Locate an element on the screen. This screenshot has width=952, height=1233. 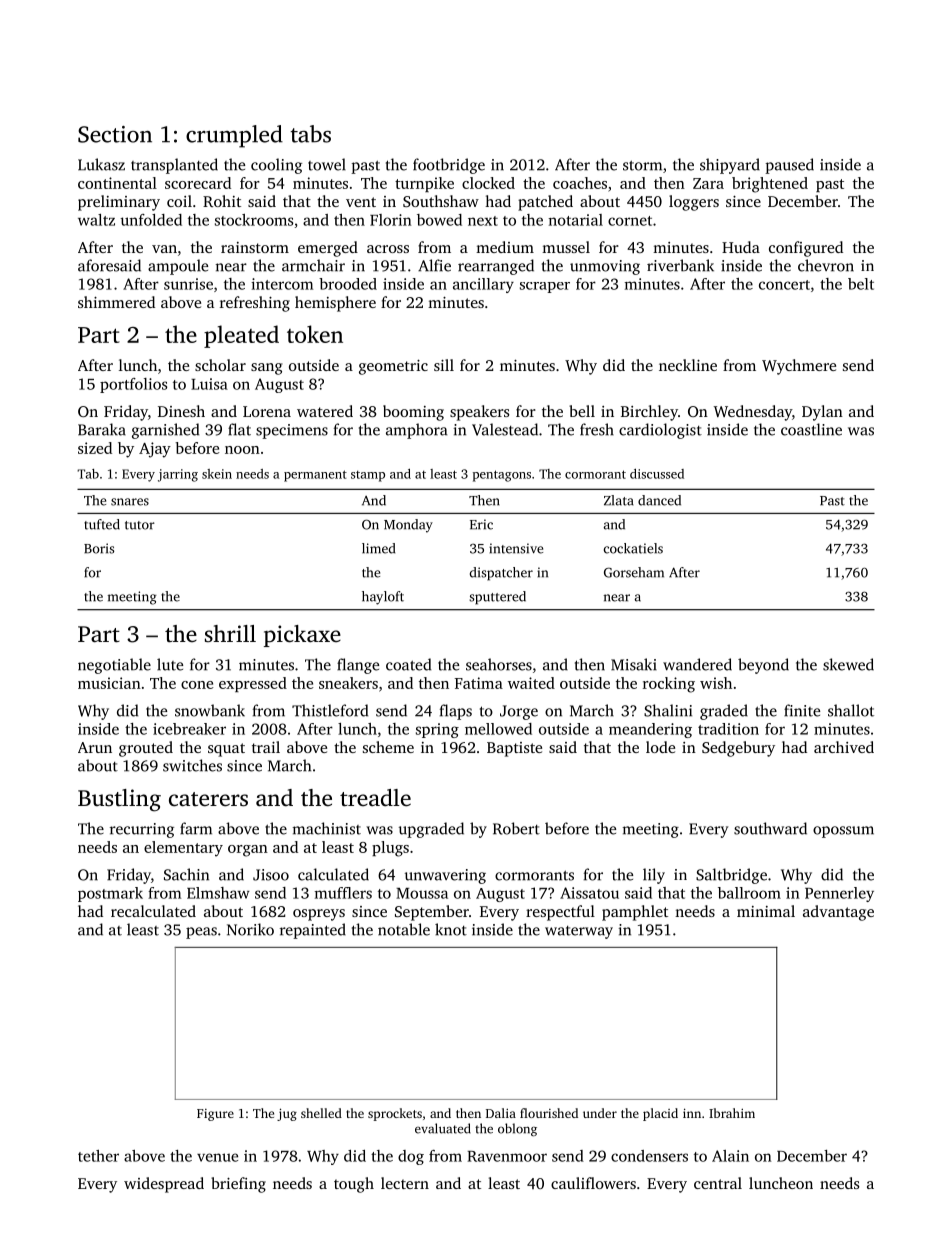
waterway is located at coordinates (579, 932).
